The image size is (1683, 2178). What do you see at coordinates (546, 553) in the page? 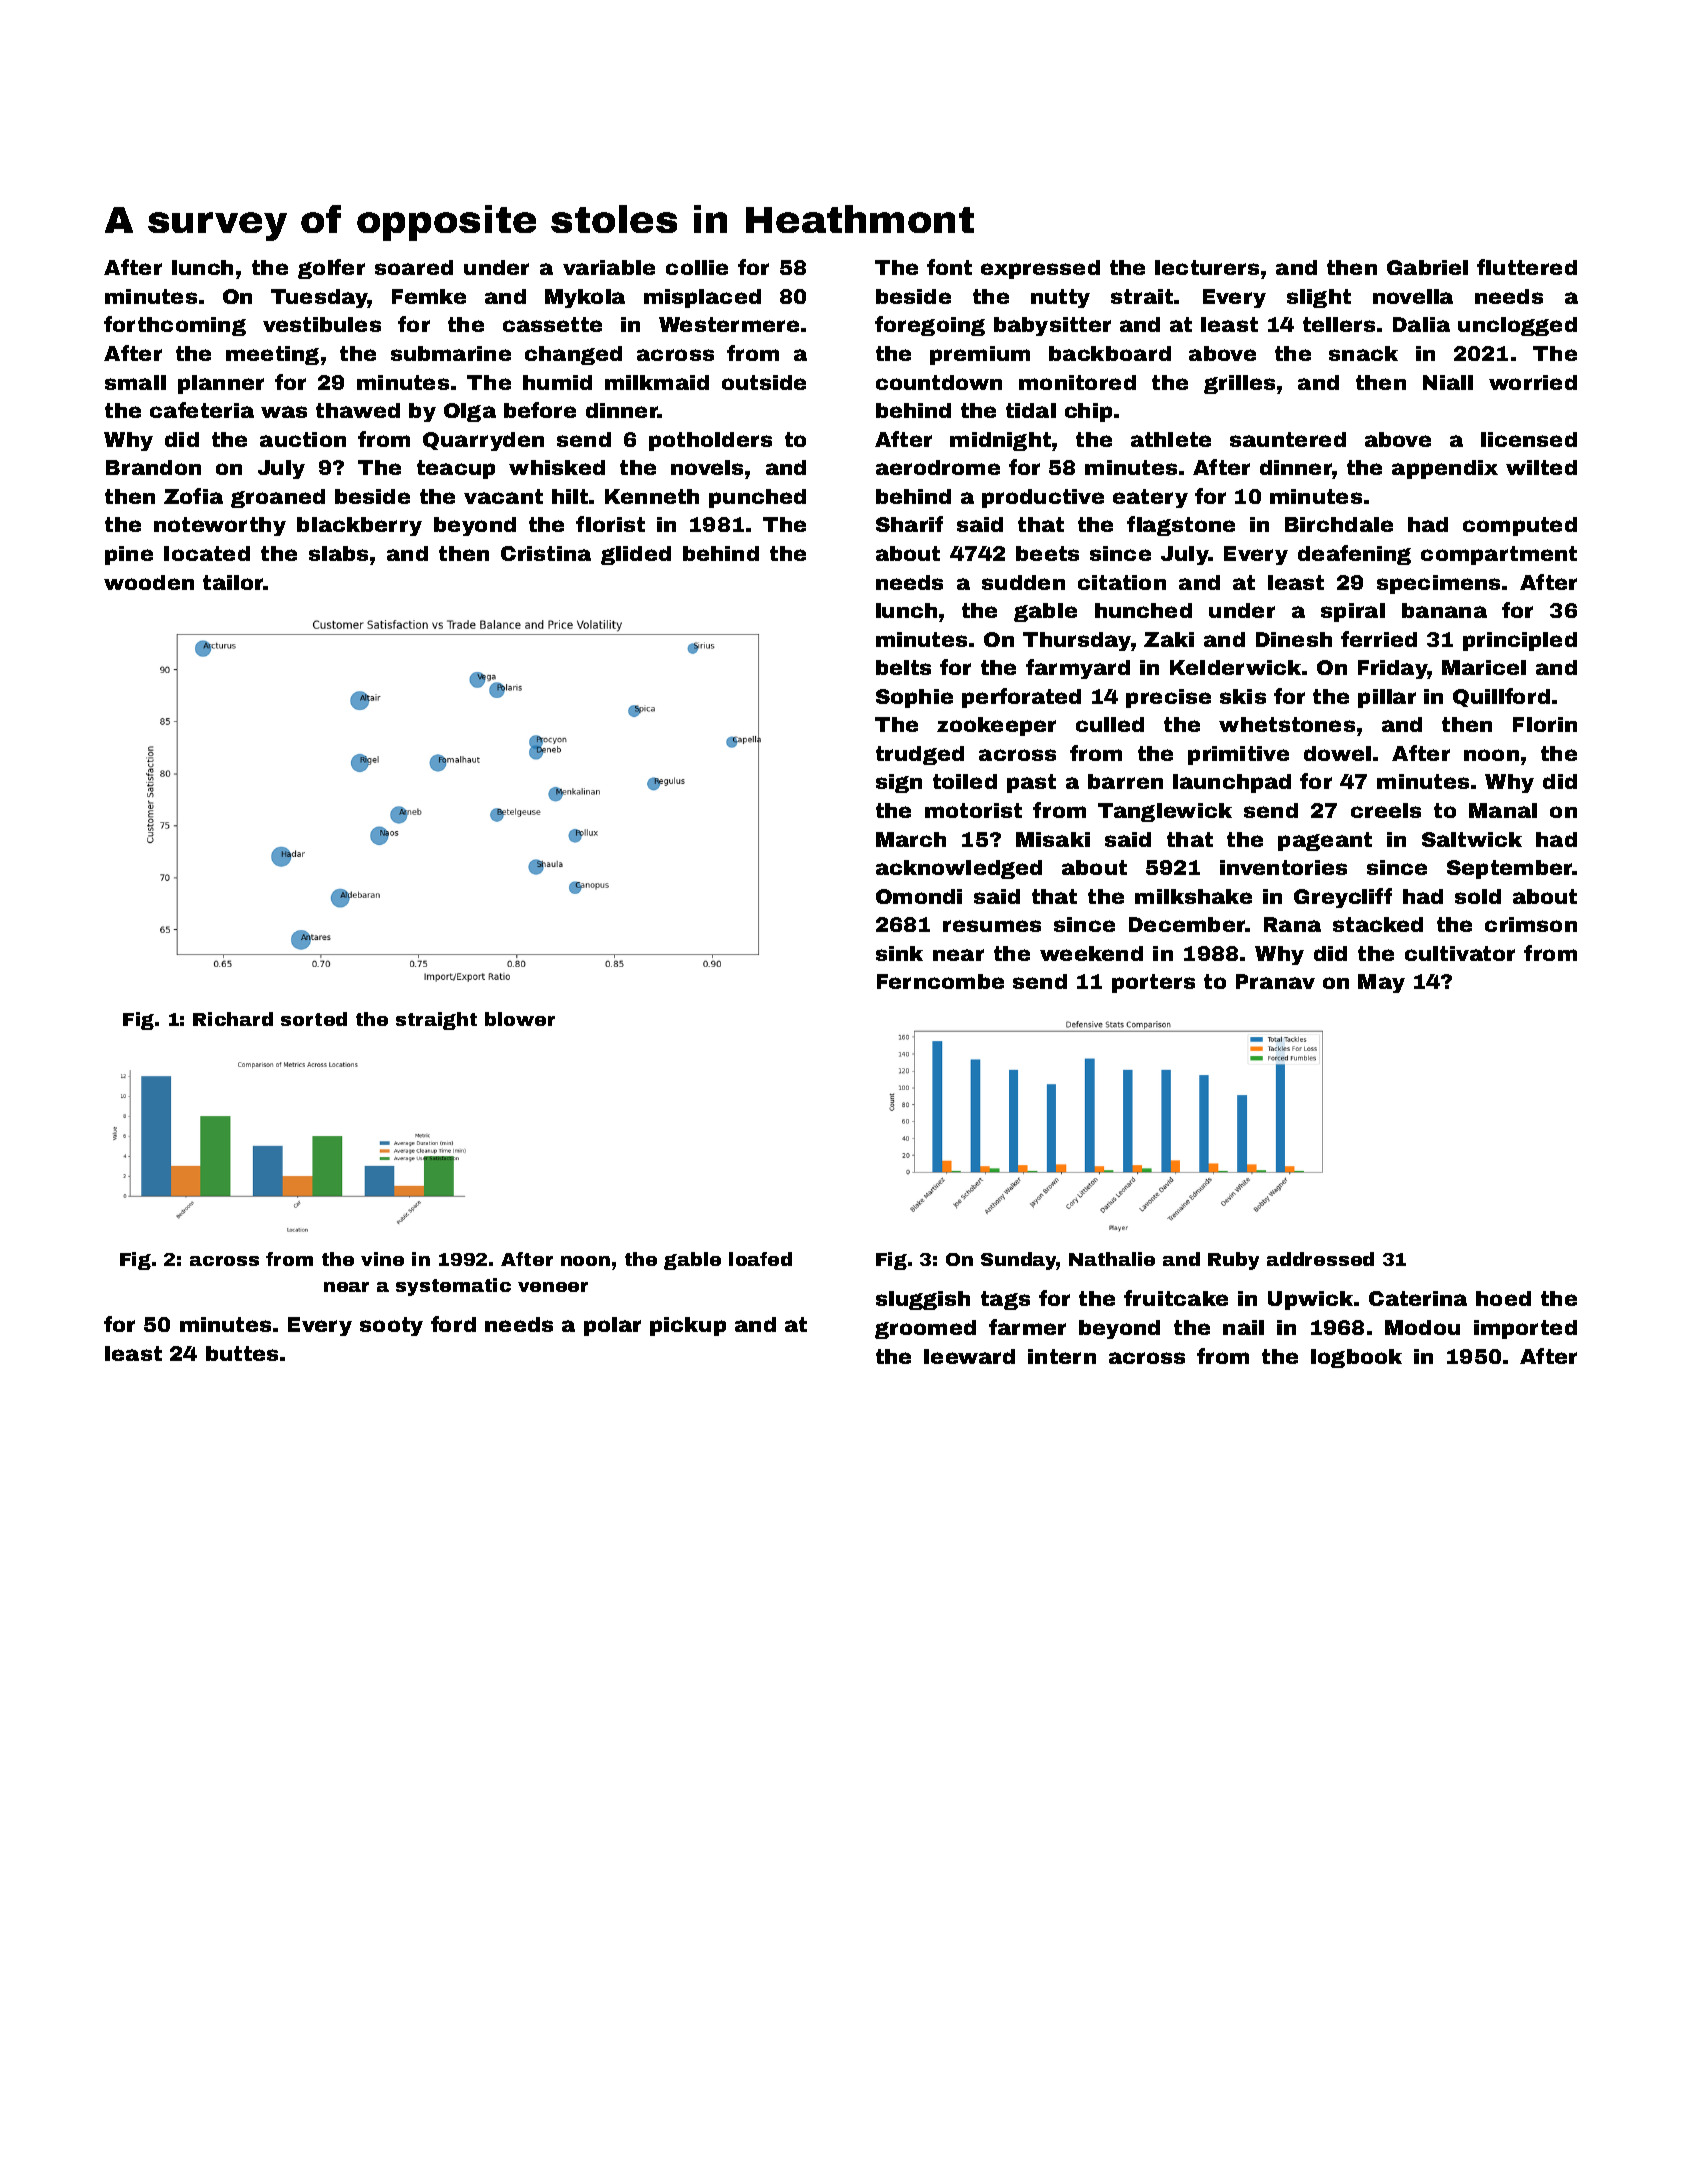
I see `Cristina` at bounding box center [546, 553].
